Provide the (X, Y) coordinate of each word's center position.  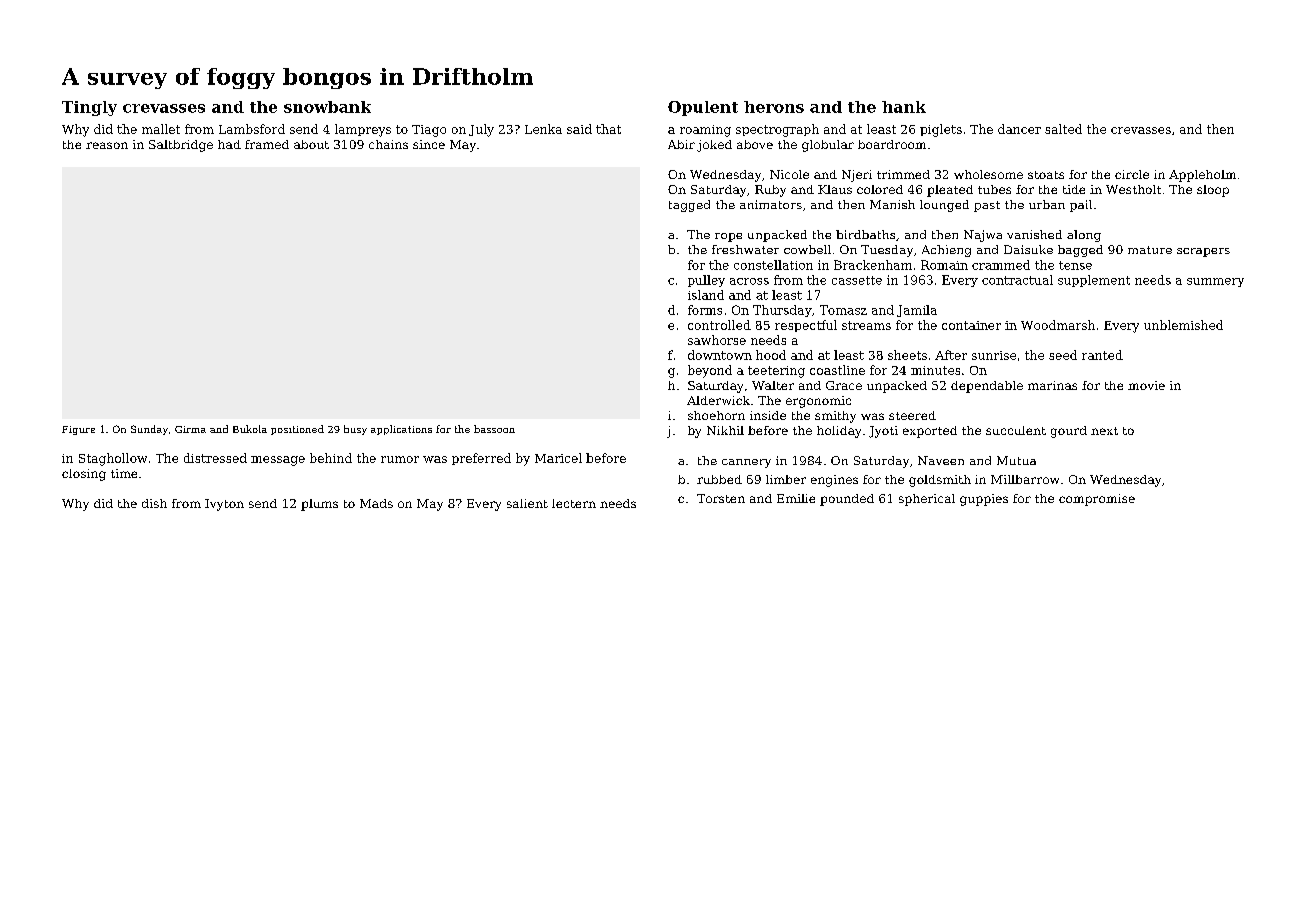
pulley (706, 281)
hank (904, 107)
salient (527, 503)
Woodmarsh (1058, 325)
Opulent (703, 108)
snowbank (327, 107)
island (706, 295)
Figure (78, 430)
